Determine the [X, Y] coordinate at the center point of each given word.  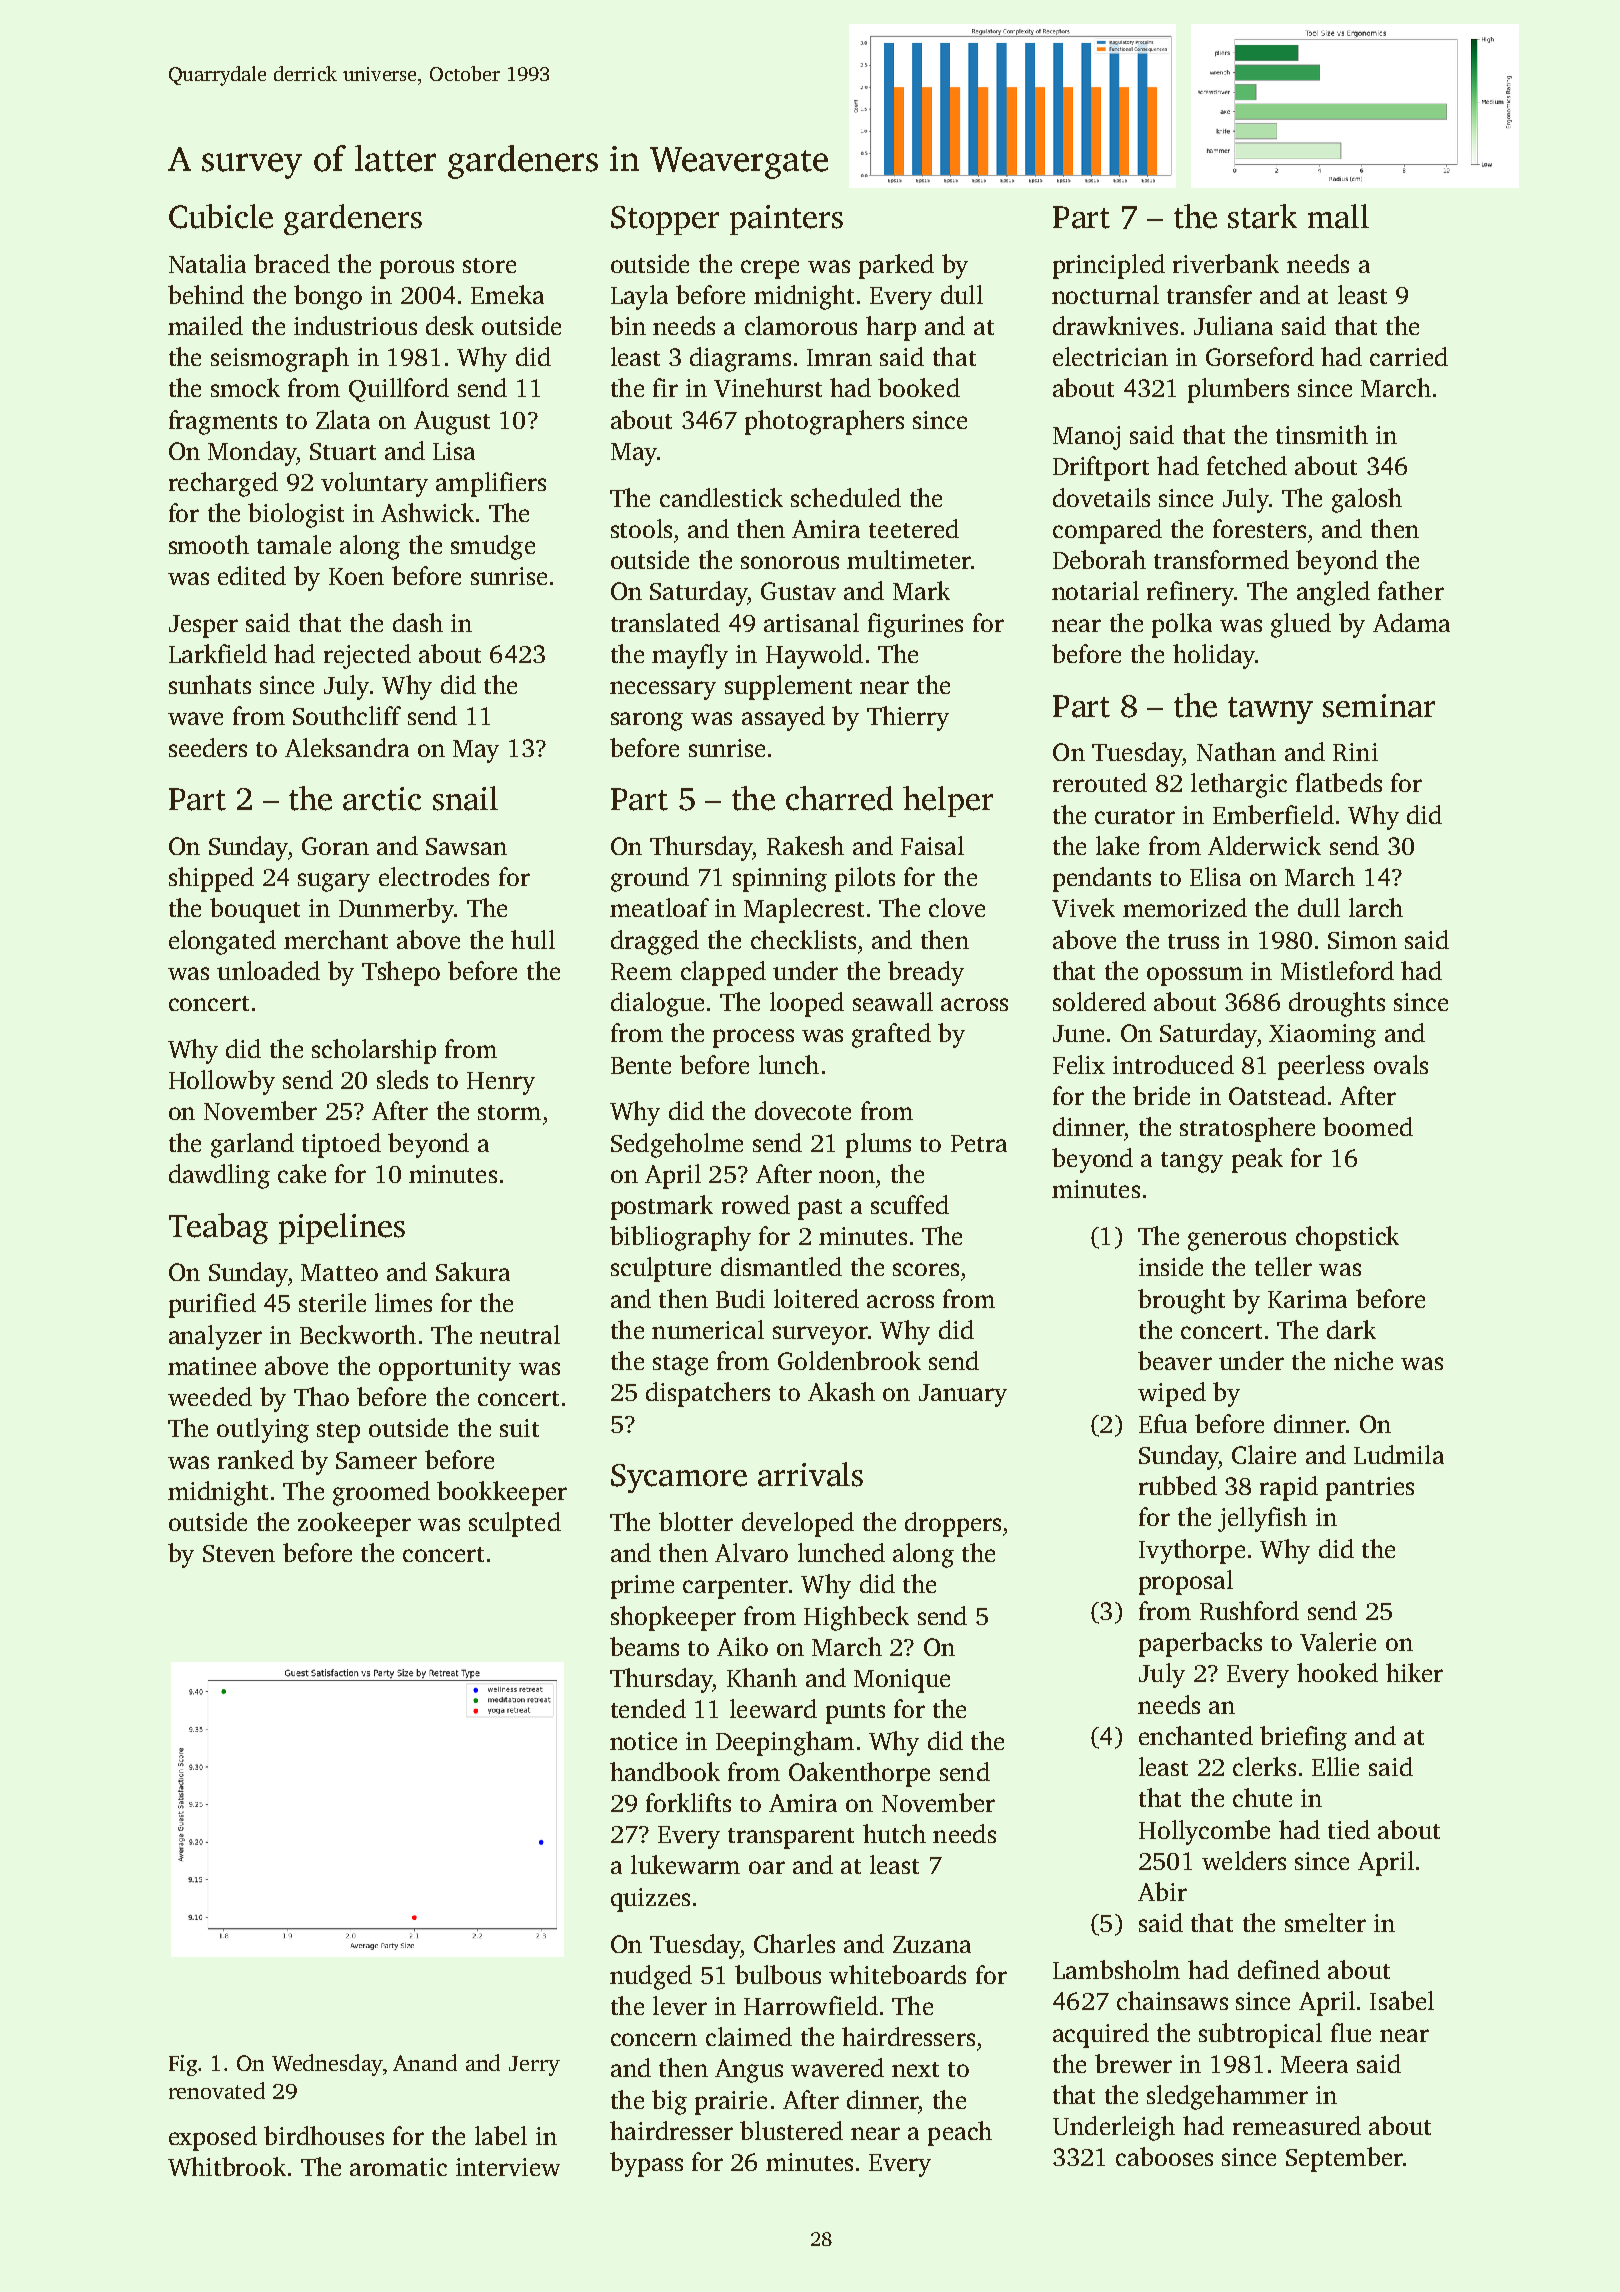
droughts [1337, 1004]
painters [786, 220]
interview [508, 2167]
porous [417, 269]
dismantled [781, 1266]
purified [212, 1305]
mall [1338, 216]
